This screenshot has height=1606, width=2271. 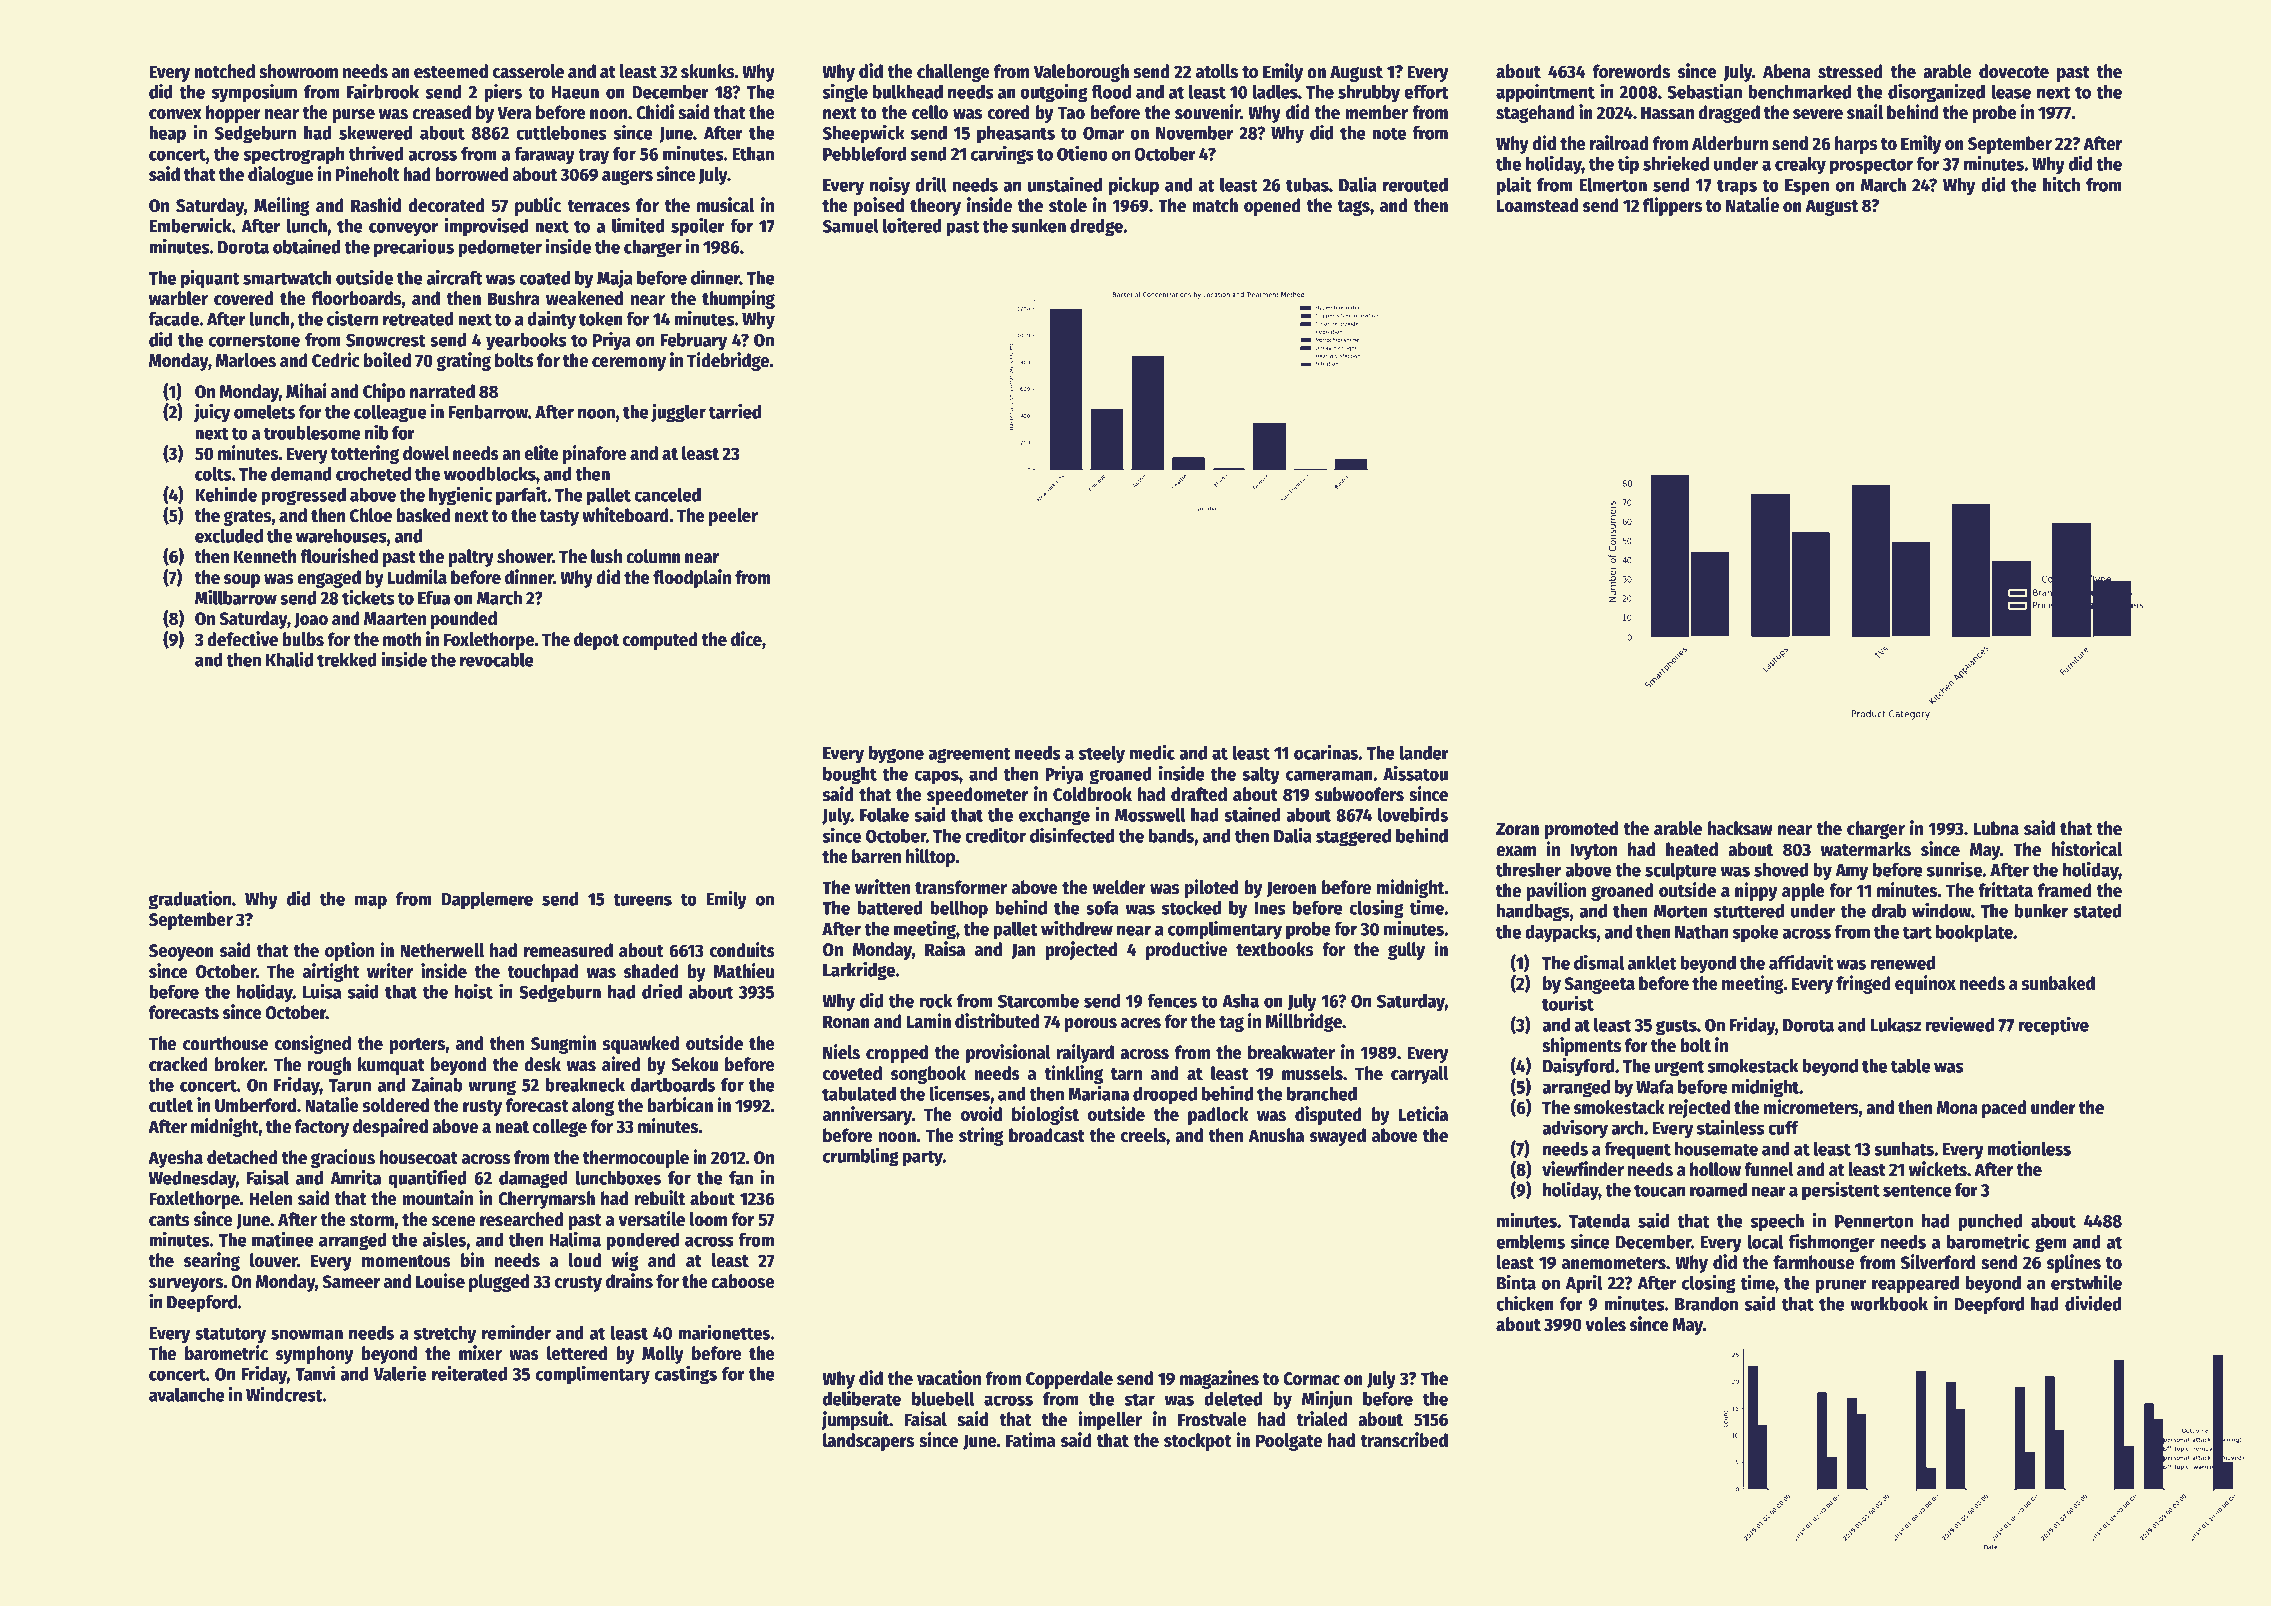 I want to click on dovecote, so click(x=2014, y=71).
